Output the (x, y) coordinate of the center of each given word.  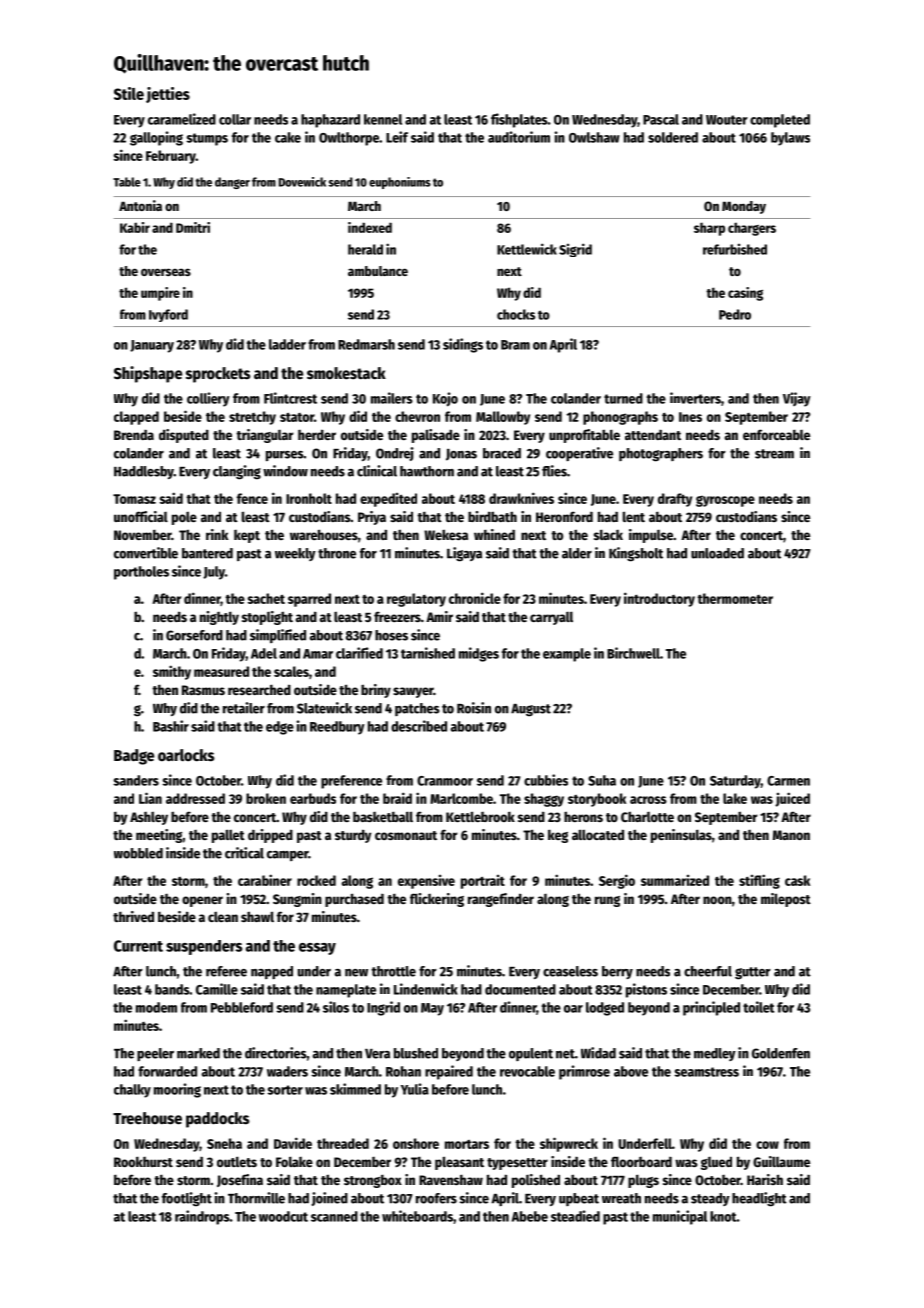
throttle (393, 971)
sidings (463, 345)
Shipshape (148, 374)
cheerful (708, 971)
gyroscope (725, 501)
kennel (383, 119)
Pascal (661, 119)
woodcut (283, 1216)
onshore (416, 1143)
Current (138, 946)
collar (235, 119)
